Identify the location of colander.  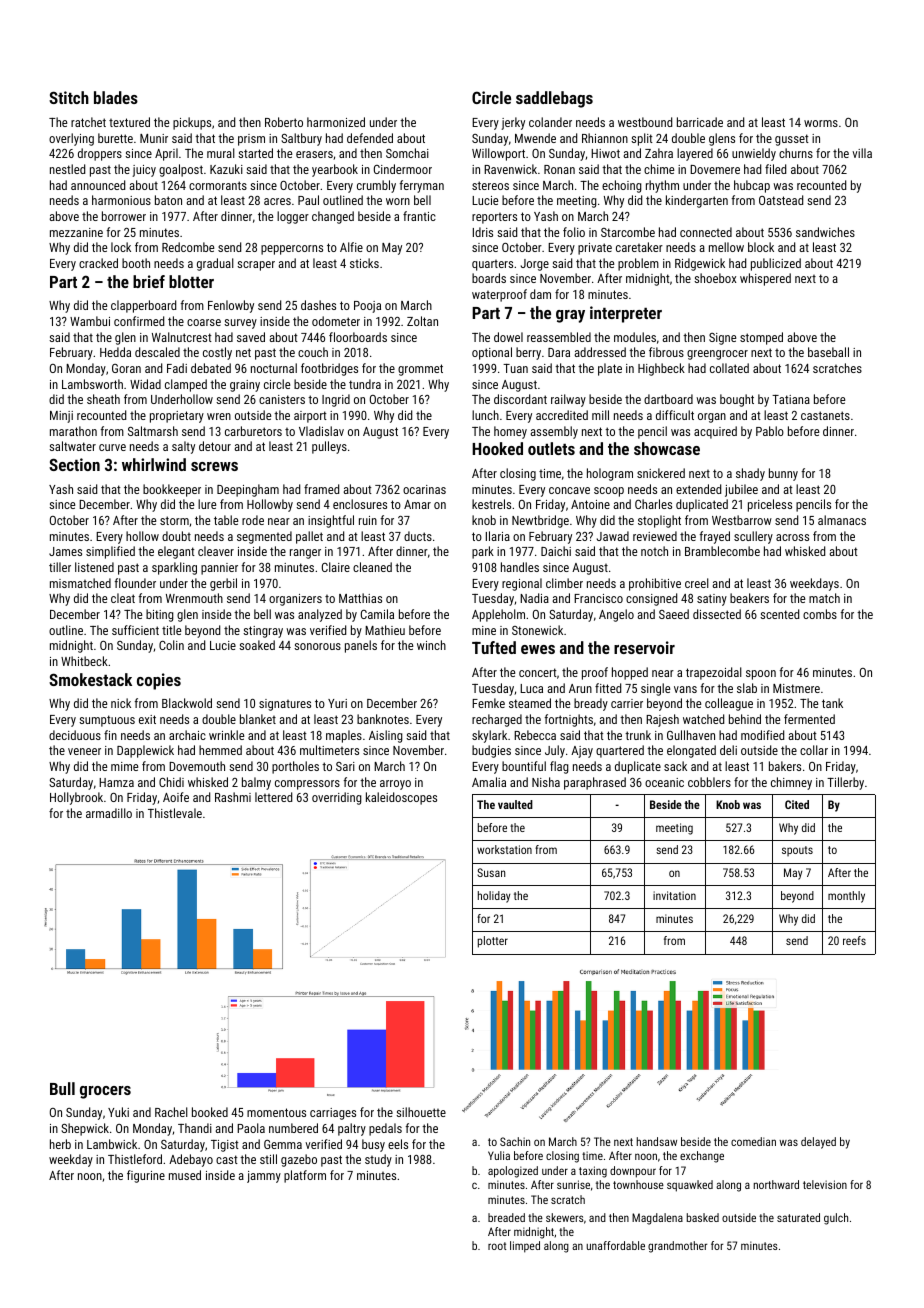
(550, 122).
